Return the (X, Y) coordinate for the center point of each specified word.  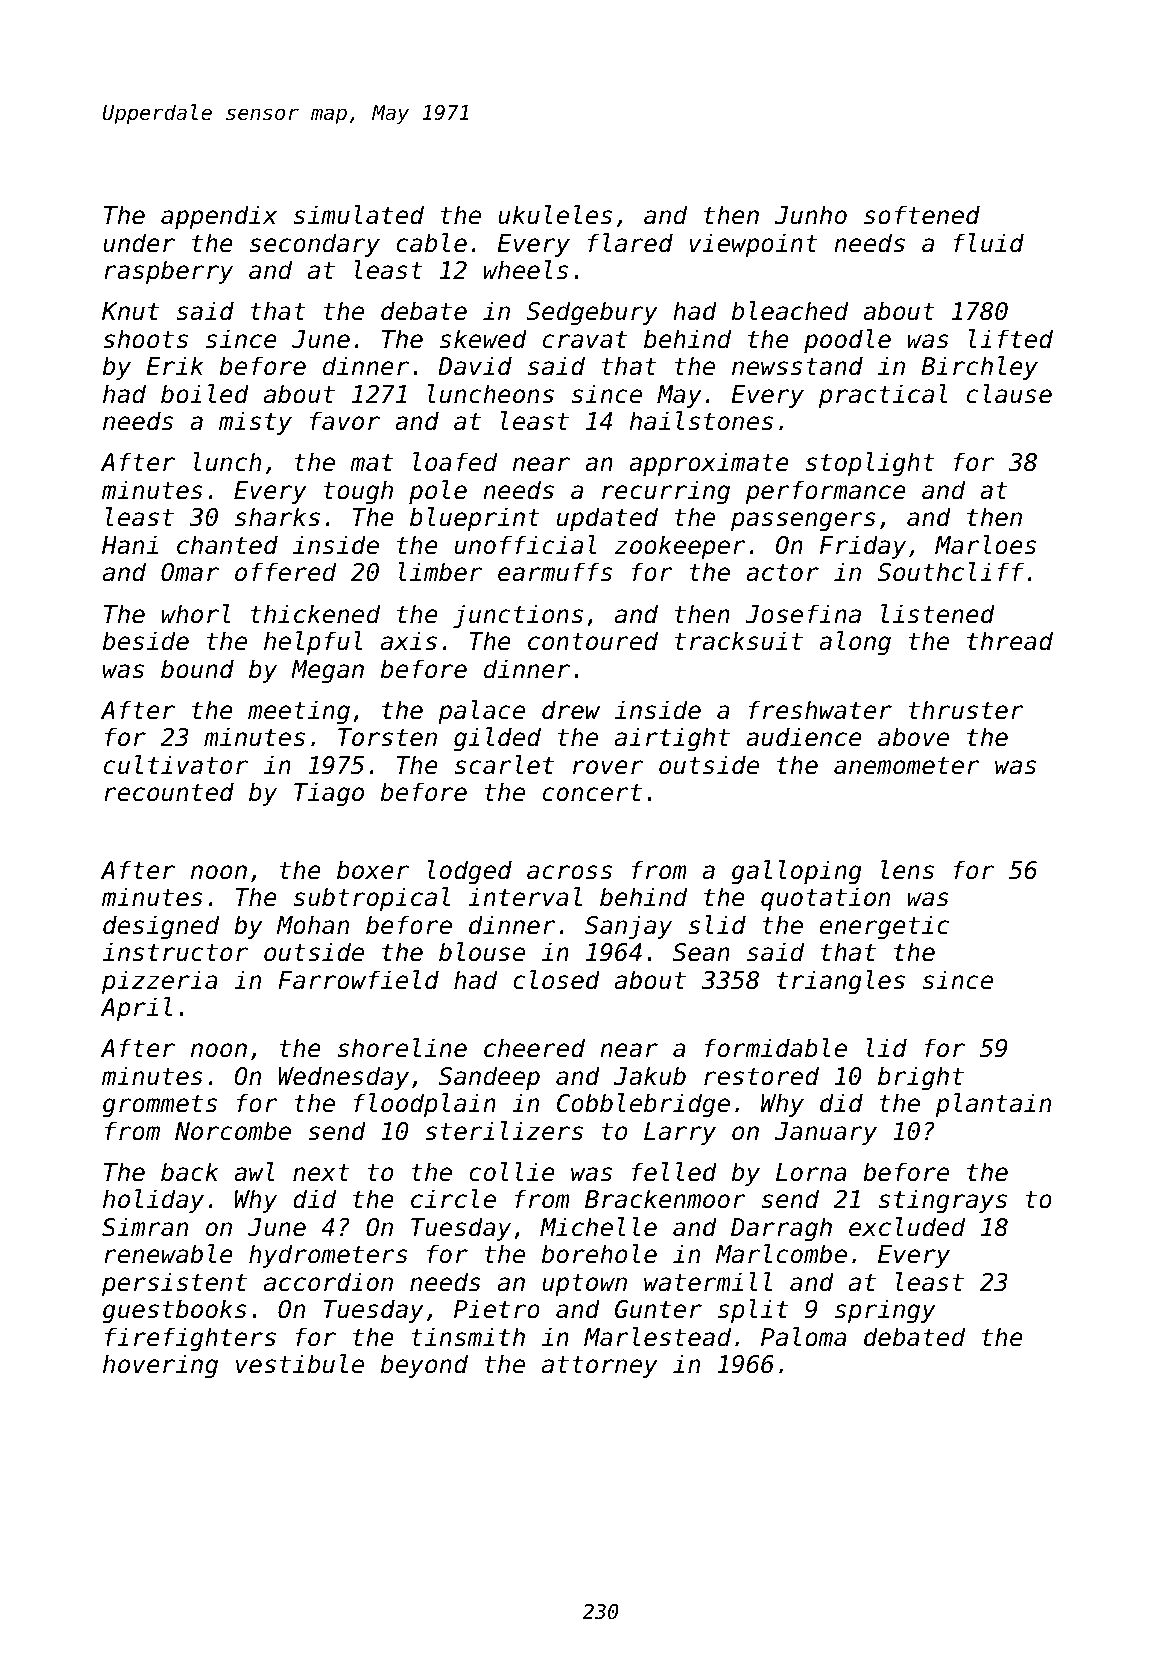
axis (409, 641)
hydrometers (328, 1256)
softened (922, 215)
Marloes (985, 545)
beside (146, 641)
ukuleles (555, 215)
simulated (359, 215)
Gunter (658, 1309)
